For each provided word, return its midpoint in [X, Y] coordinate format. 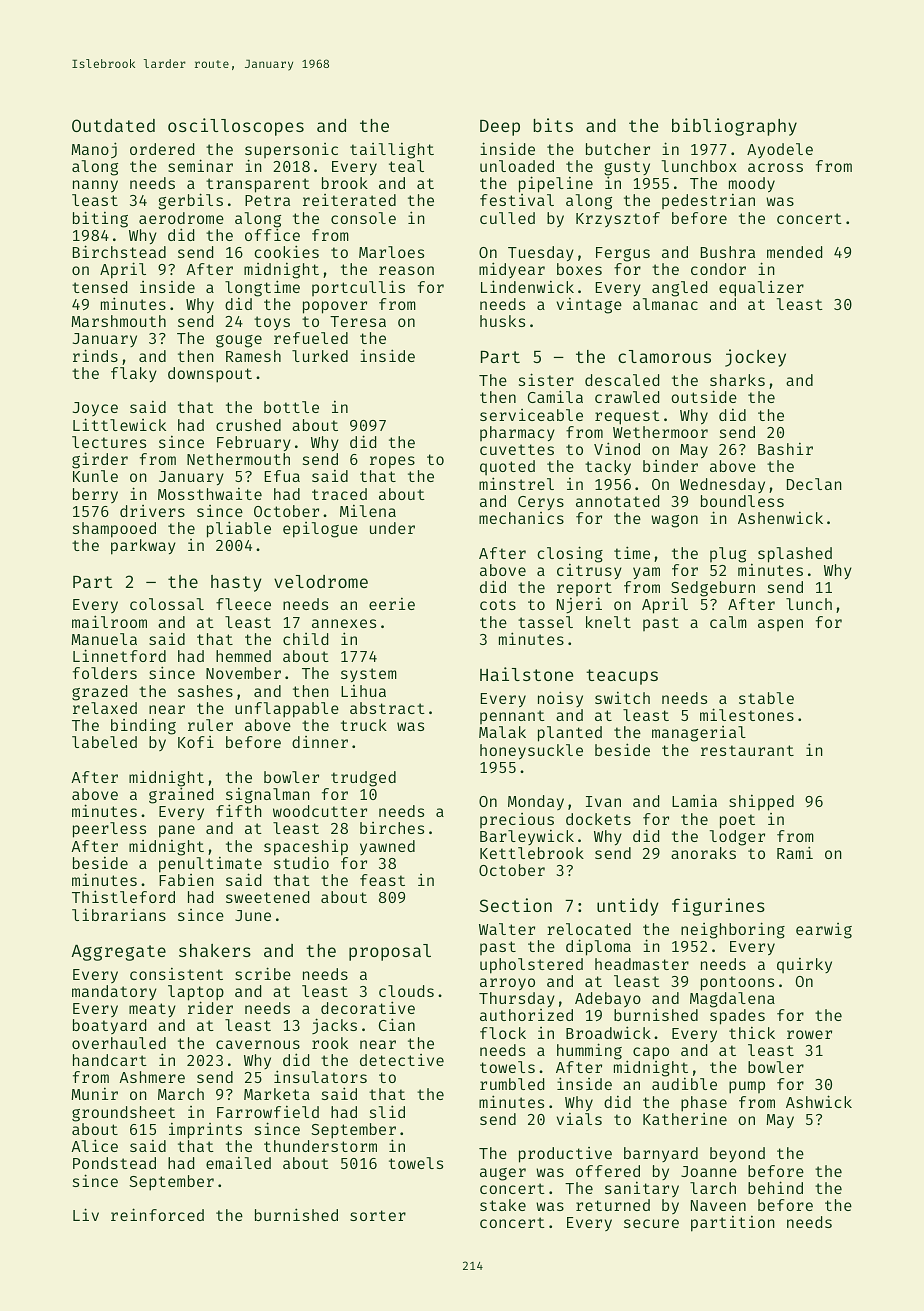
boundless [742, 501]
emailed [238, 1163]
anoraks [703, 853]
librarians [119, 914]
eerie [392, 604]
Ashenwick [780, 518]
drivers [152, 511]
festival [517, 200]
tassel [545, 622]
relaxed [105, 708]
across [775, 167]
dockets [598, 819]
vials [579, 1119]
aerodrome [181, 218]
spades [737, 1017]
